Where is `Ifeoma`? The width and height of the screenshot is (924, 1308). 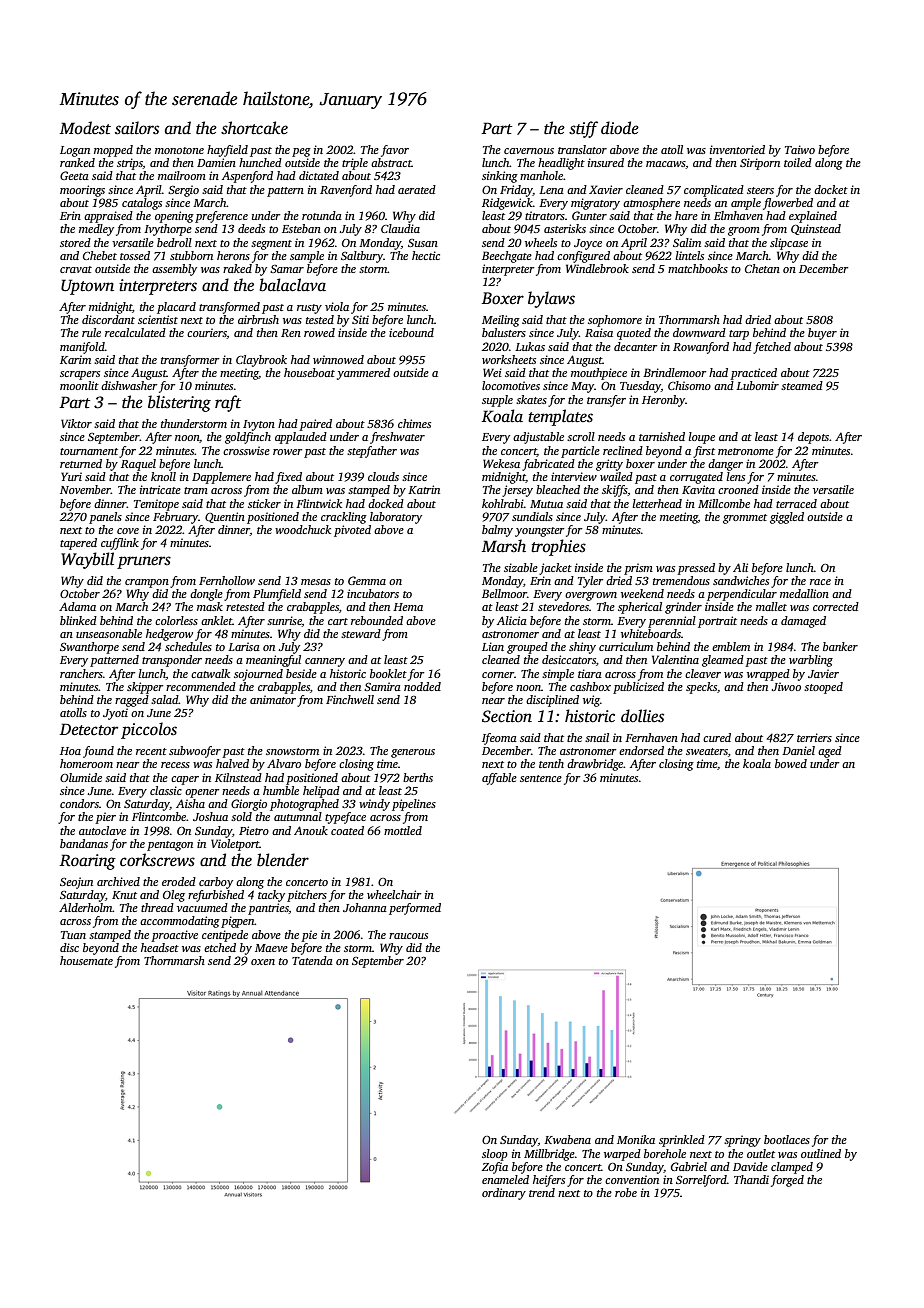 Ifeoma is located at coordinates (499, 739).
